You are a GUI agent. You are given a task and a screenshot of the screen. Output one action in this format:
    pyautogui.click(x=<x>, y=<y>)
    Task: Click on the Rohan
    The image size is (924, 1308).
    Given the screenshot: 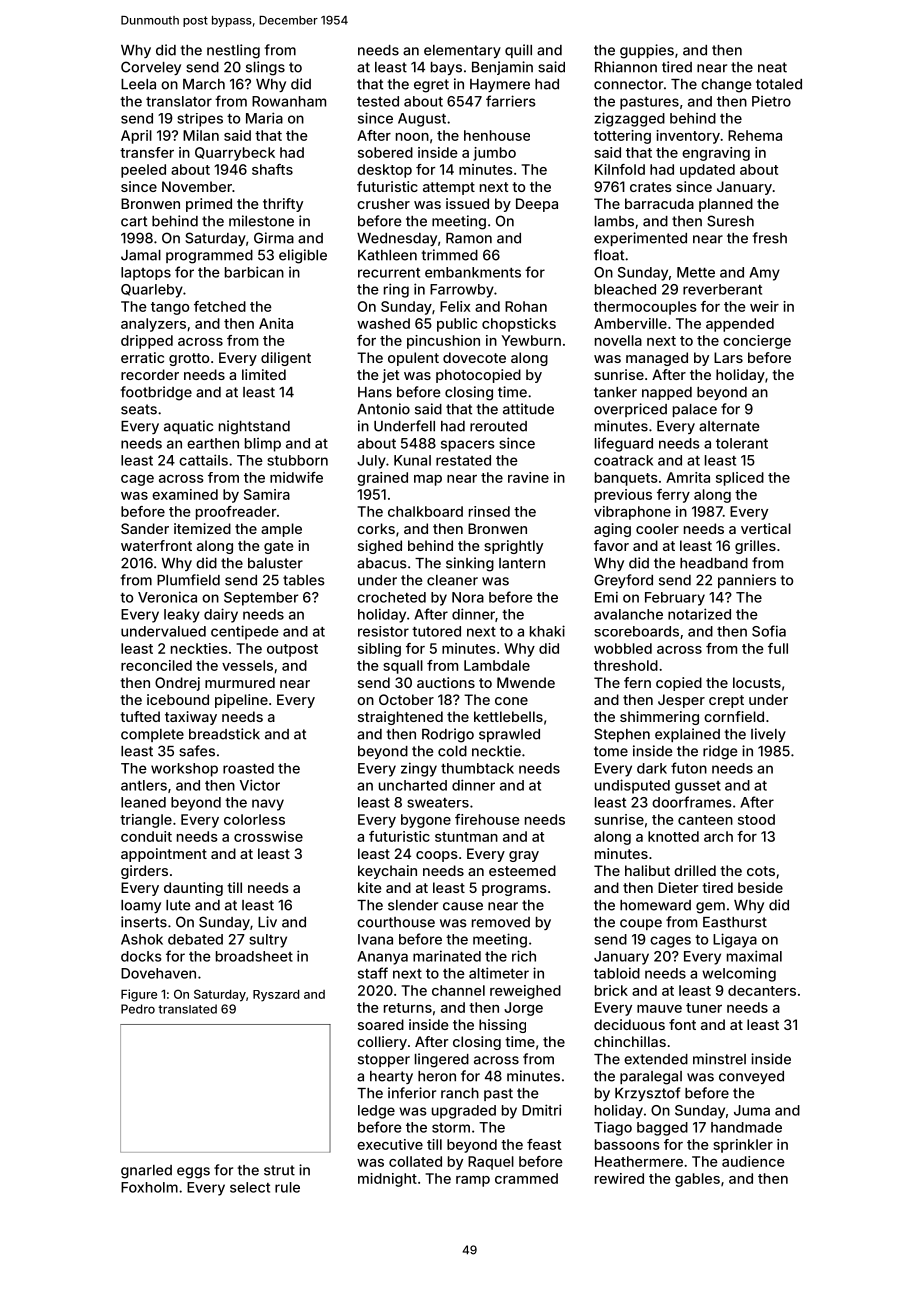 What is the action you would take?
    pyautogui.click(x=526, y=306)
